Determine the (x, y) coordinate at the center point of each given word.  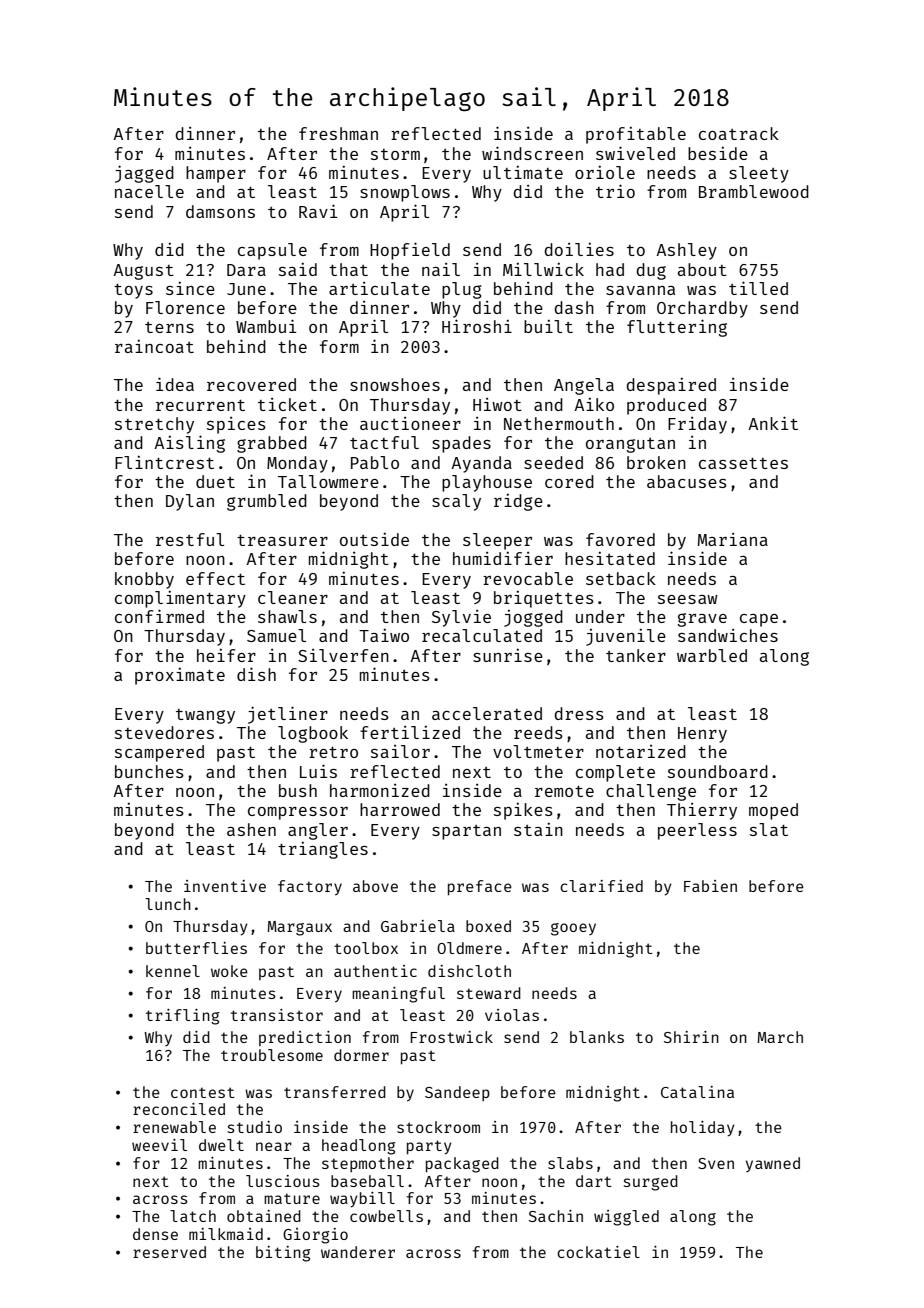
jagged (144, 174)
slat (769, 829)
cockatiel (598, 1252)
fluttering (677, 328)
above (375, 886)
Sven (716, 1163)
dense (155, 1234)
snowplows (405, 193)
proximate (180, 676)
